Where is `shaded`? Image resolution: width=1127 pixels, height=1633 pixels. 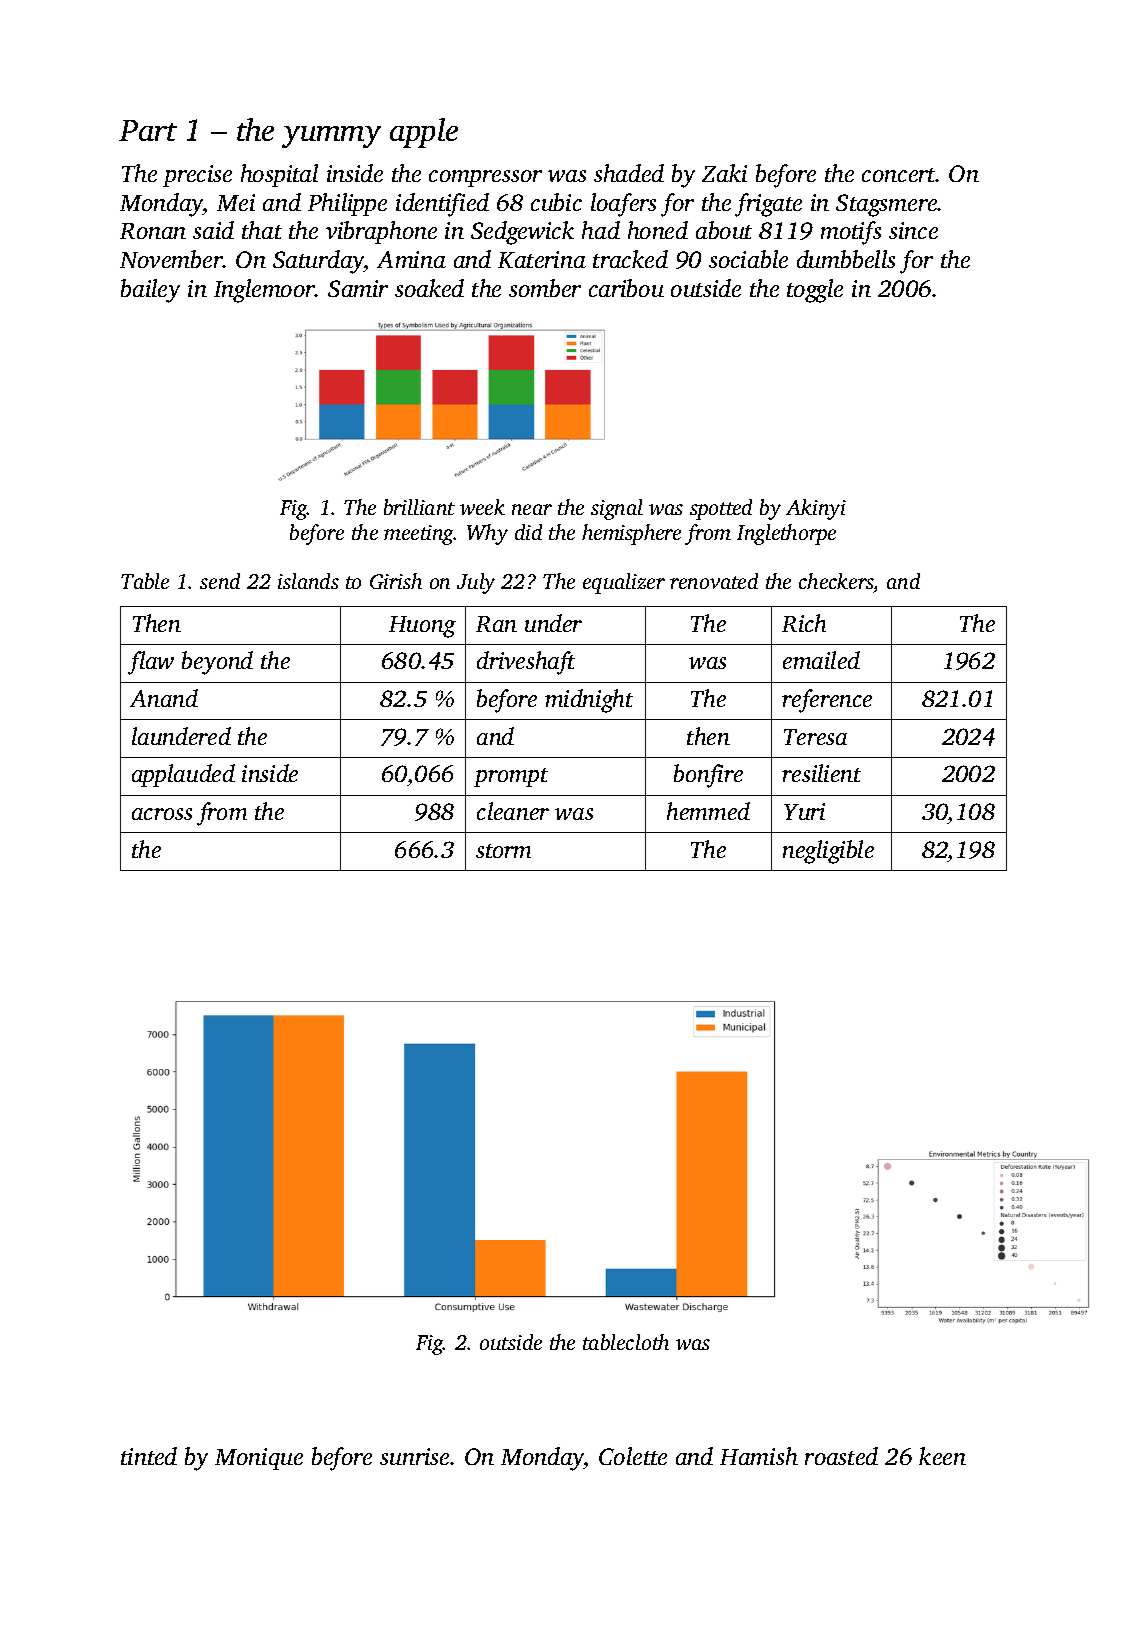 shaded is located at coordinates (629, 173).
